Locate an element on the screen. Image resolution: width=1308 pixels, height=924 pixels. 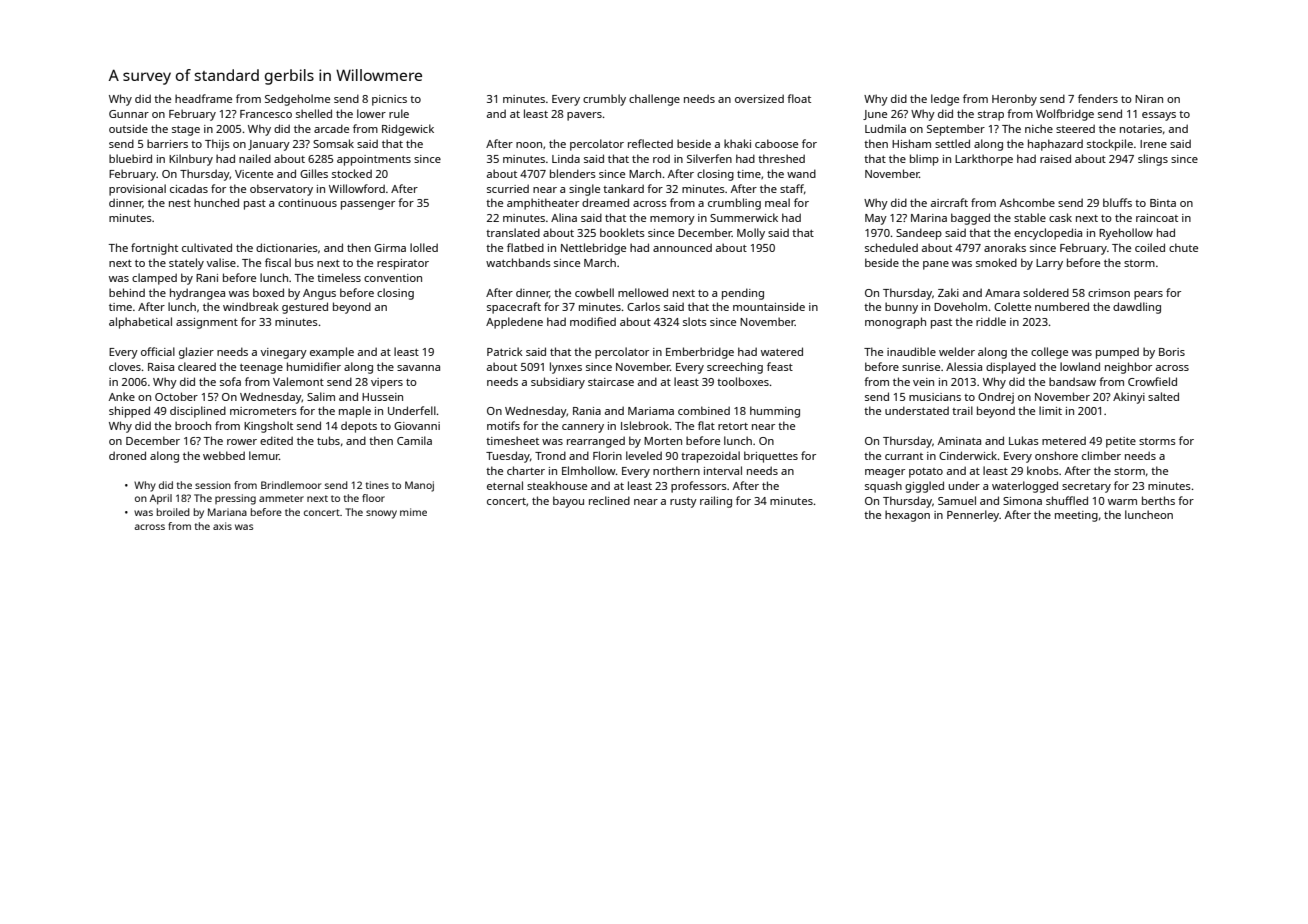
axis is located at coordinates (222, 526).
